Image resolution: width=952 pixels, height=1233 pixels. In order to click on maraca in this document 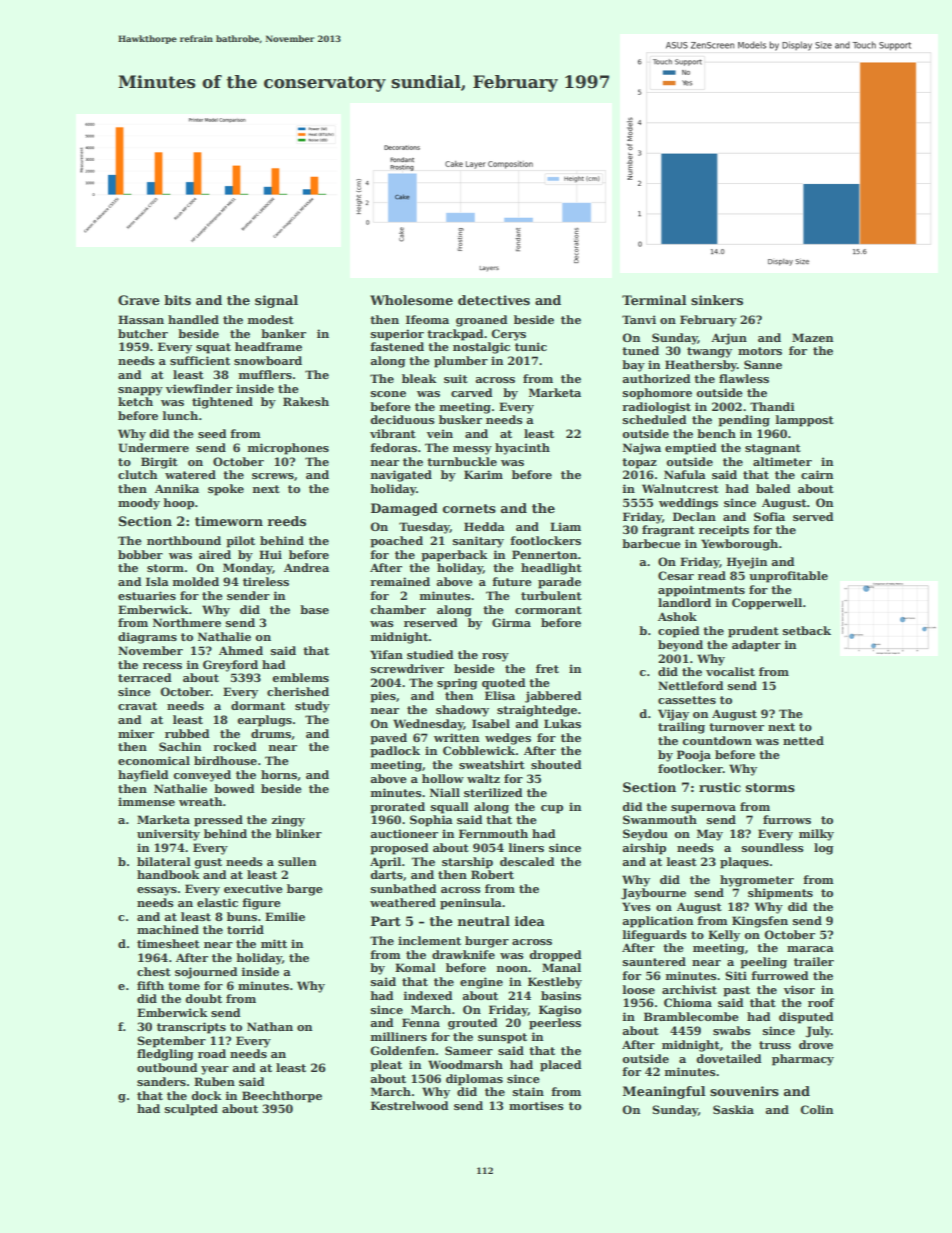, I will do `click(810, 949)`.
